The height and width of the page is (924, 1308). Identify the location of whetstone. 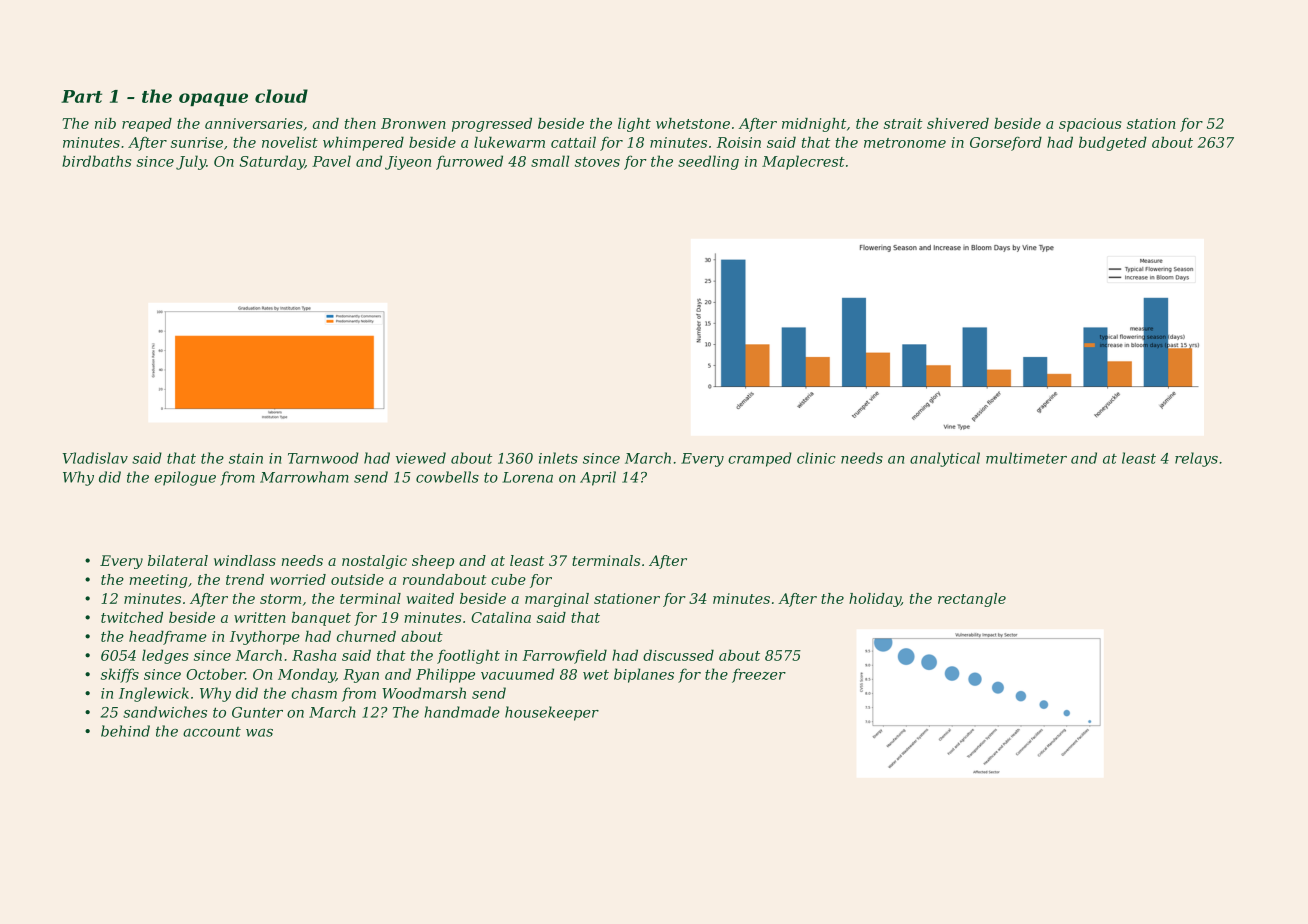
(693, 123).
